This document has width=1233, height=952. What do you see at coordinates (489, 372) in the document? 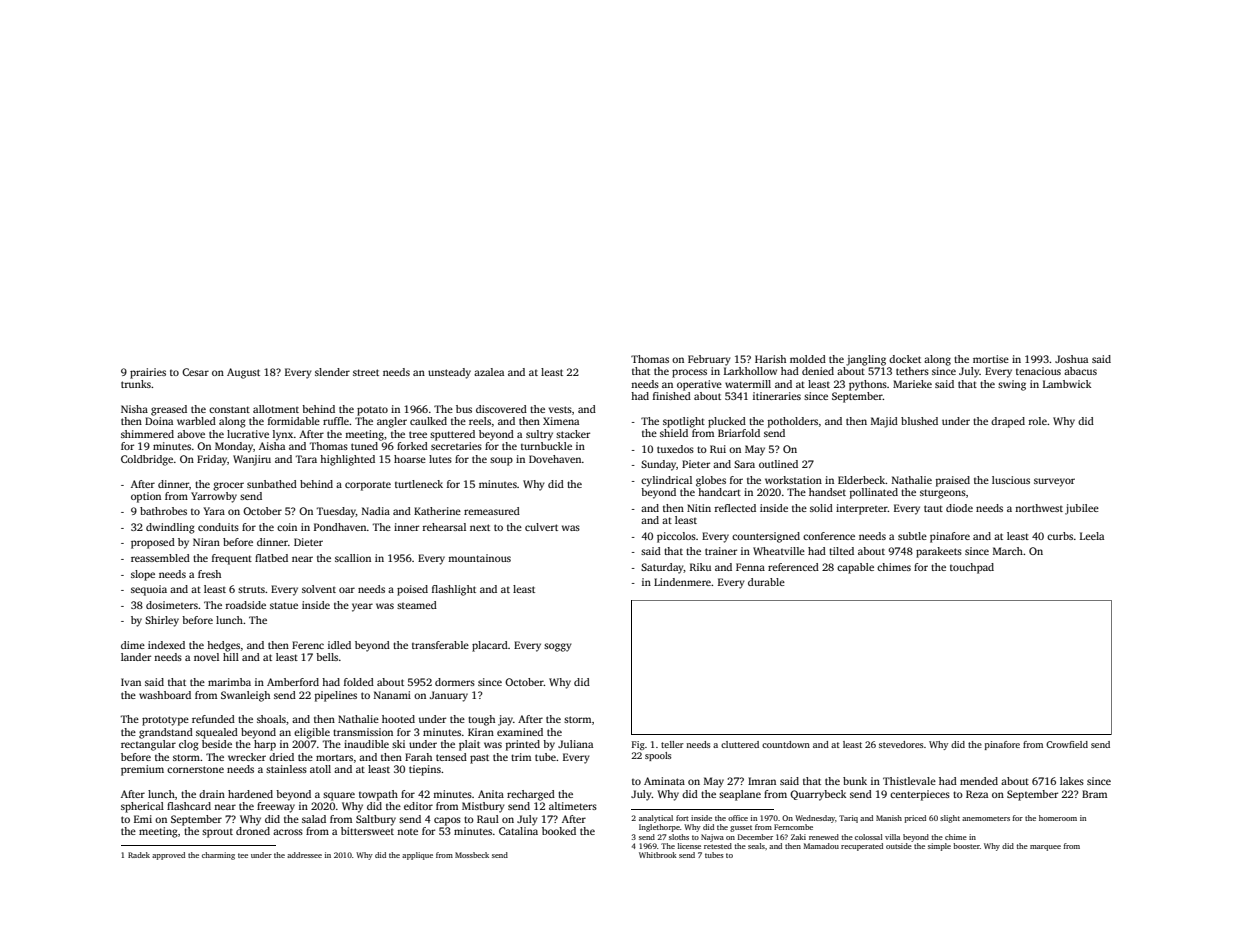
I see `azalea` at bounding box center [489, 372].
